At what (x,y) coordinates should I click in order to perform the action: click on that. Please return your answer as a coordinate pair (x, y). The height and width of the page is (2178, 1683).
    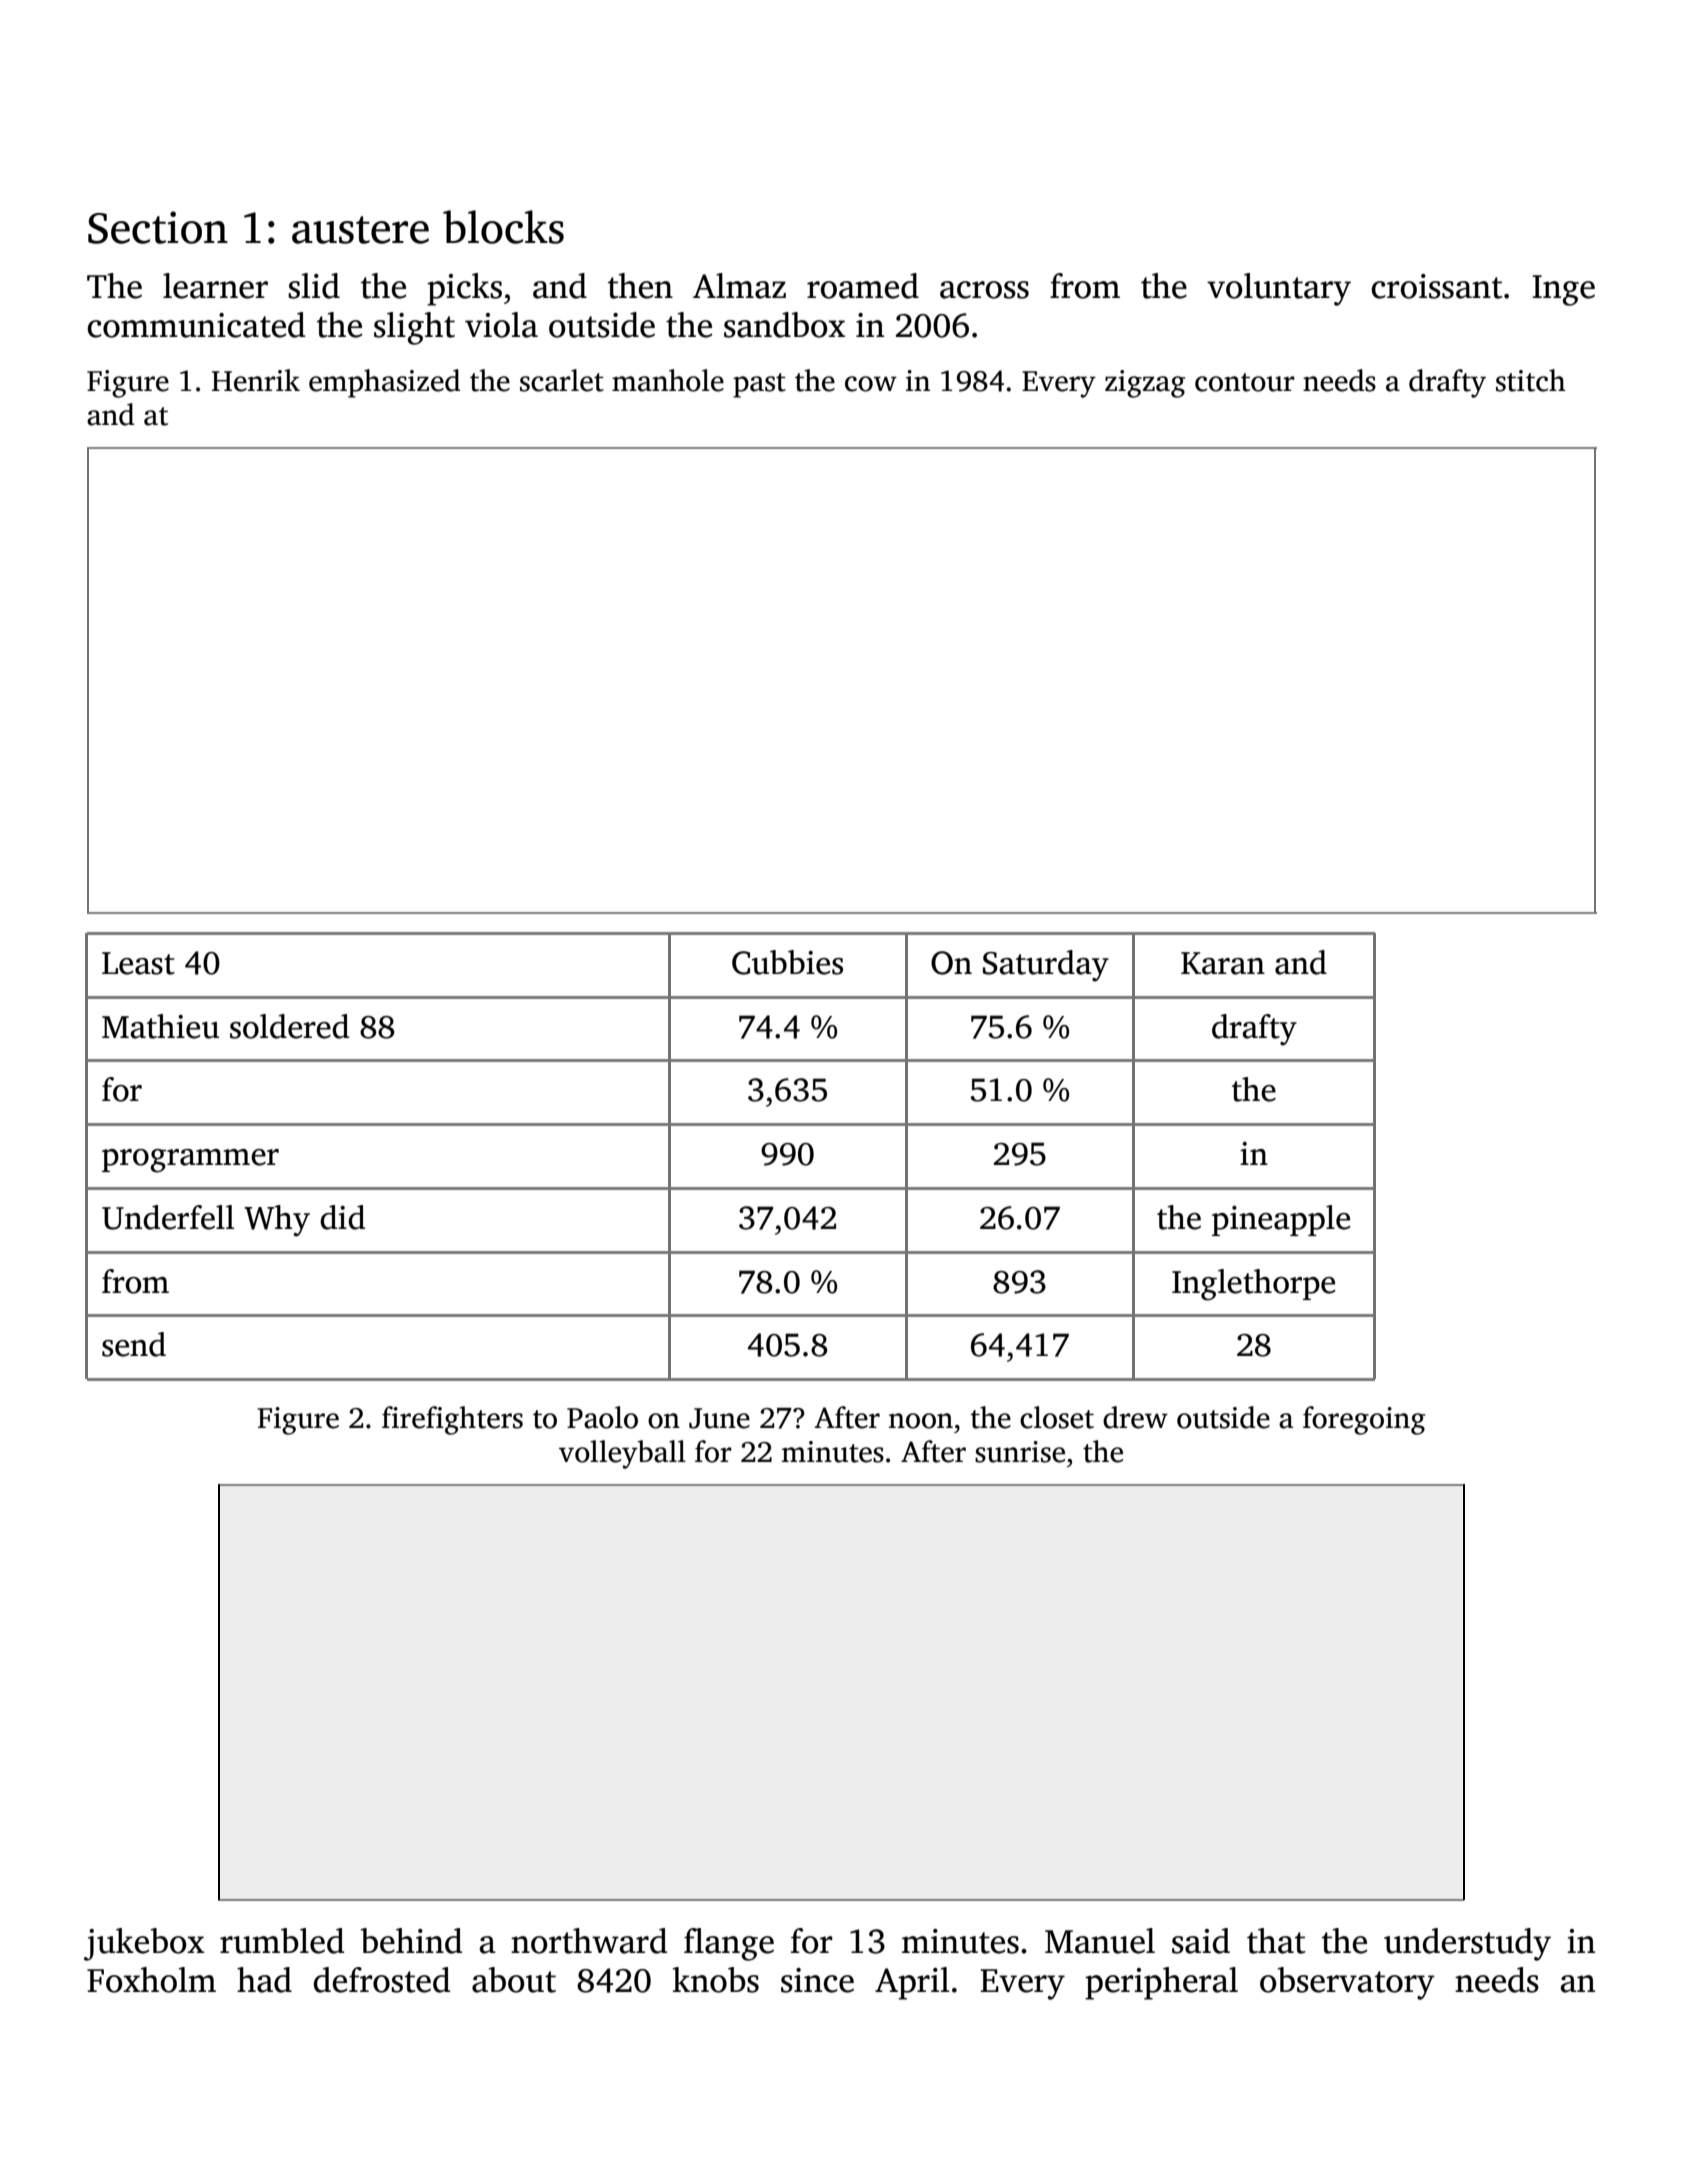
    Looking at the image, I should click on (1276, 1941).
